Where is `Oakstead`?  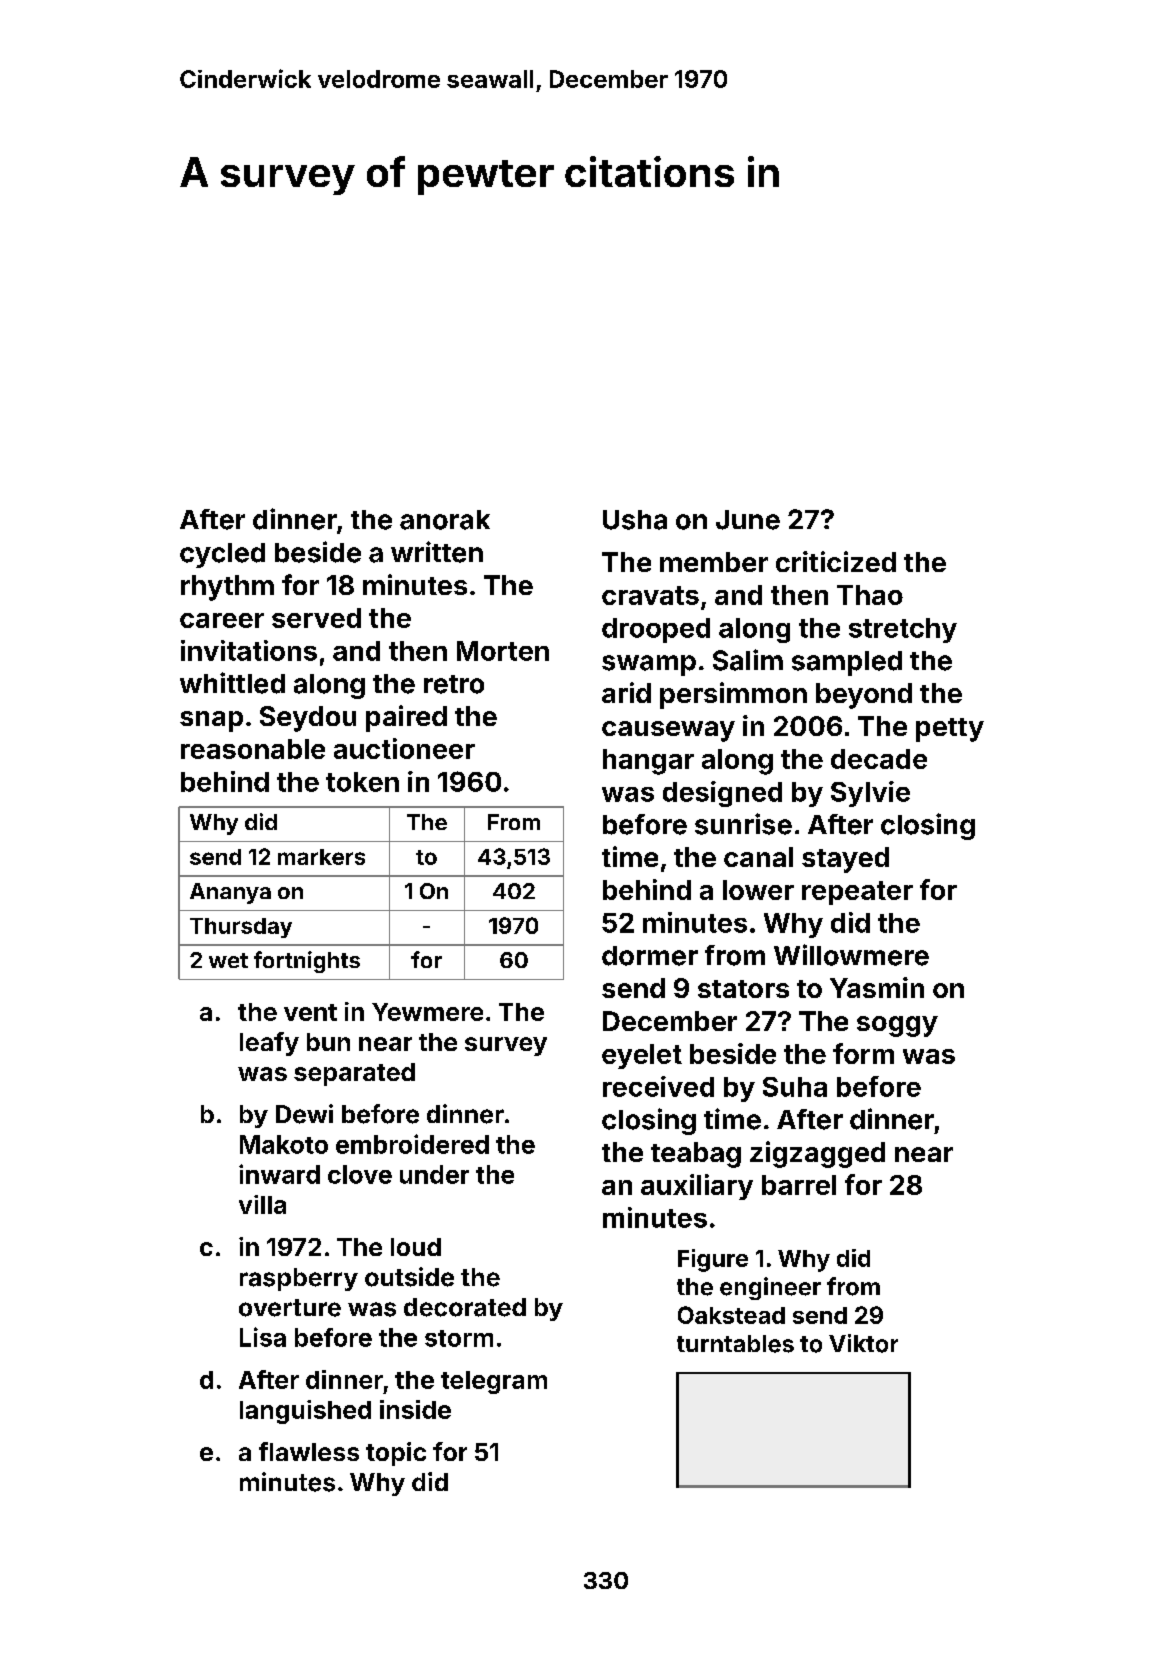
Oakstead is located at coordinates (731, 1315).
